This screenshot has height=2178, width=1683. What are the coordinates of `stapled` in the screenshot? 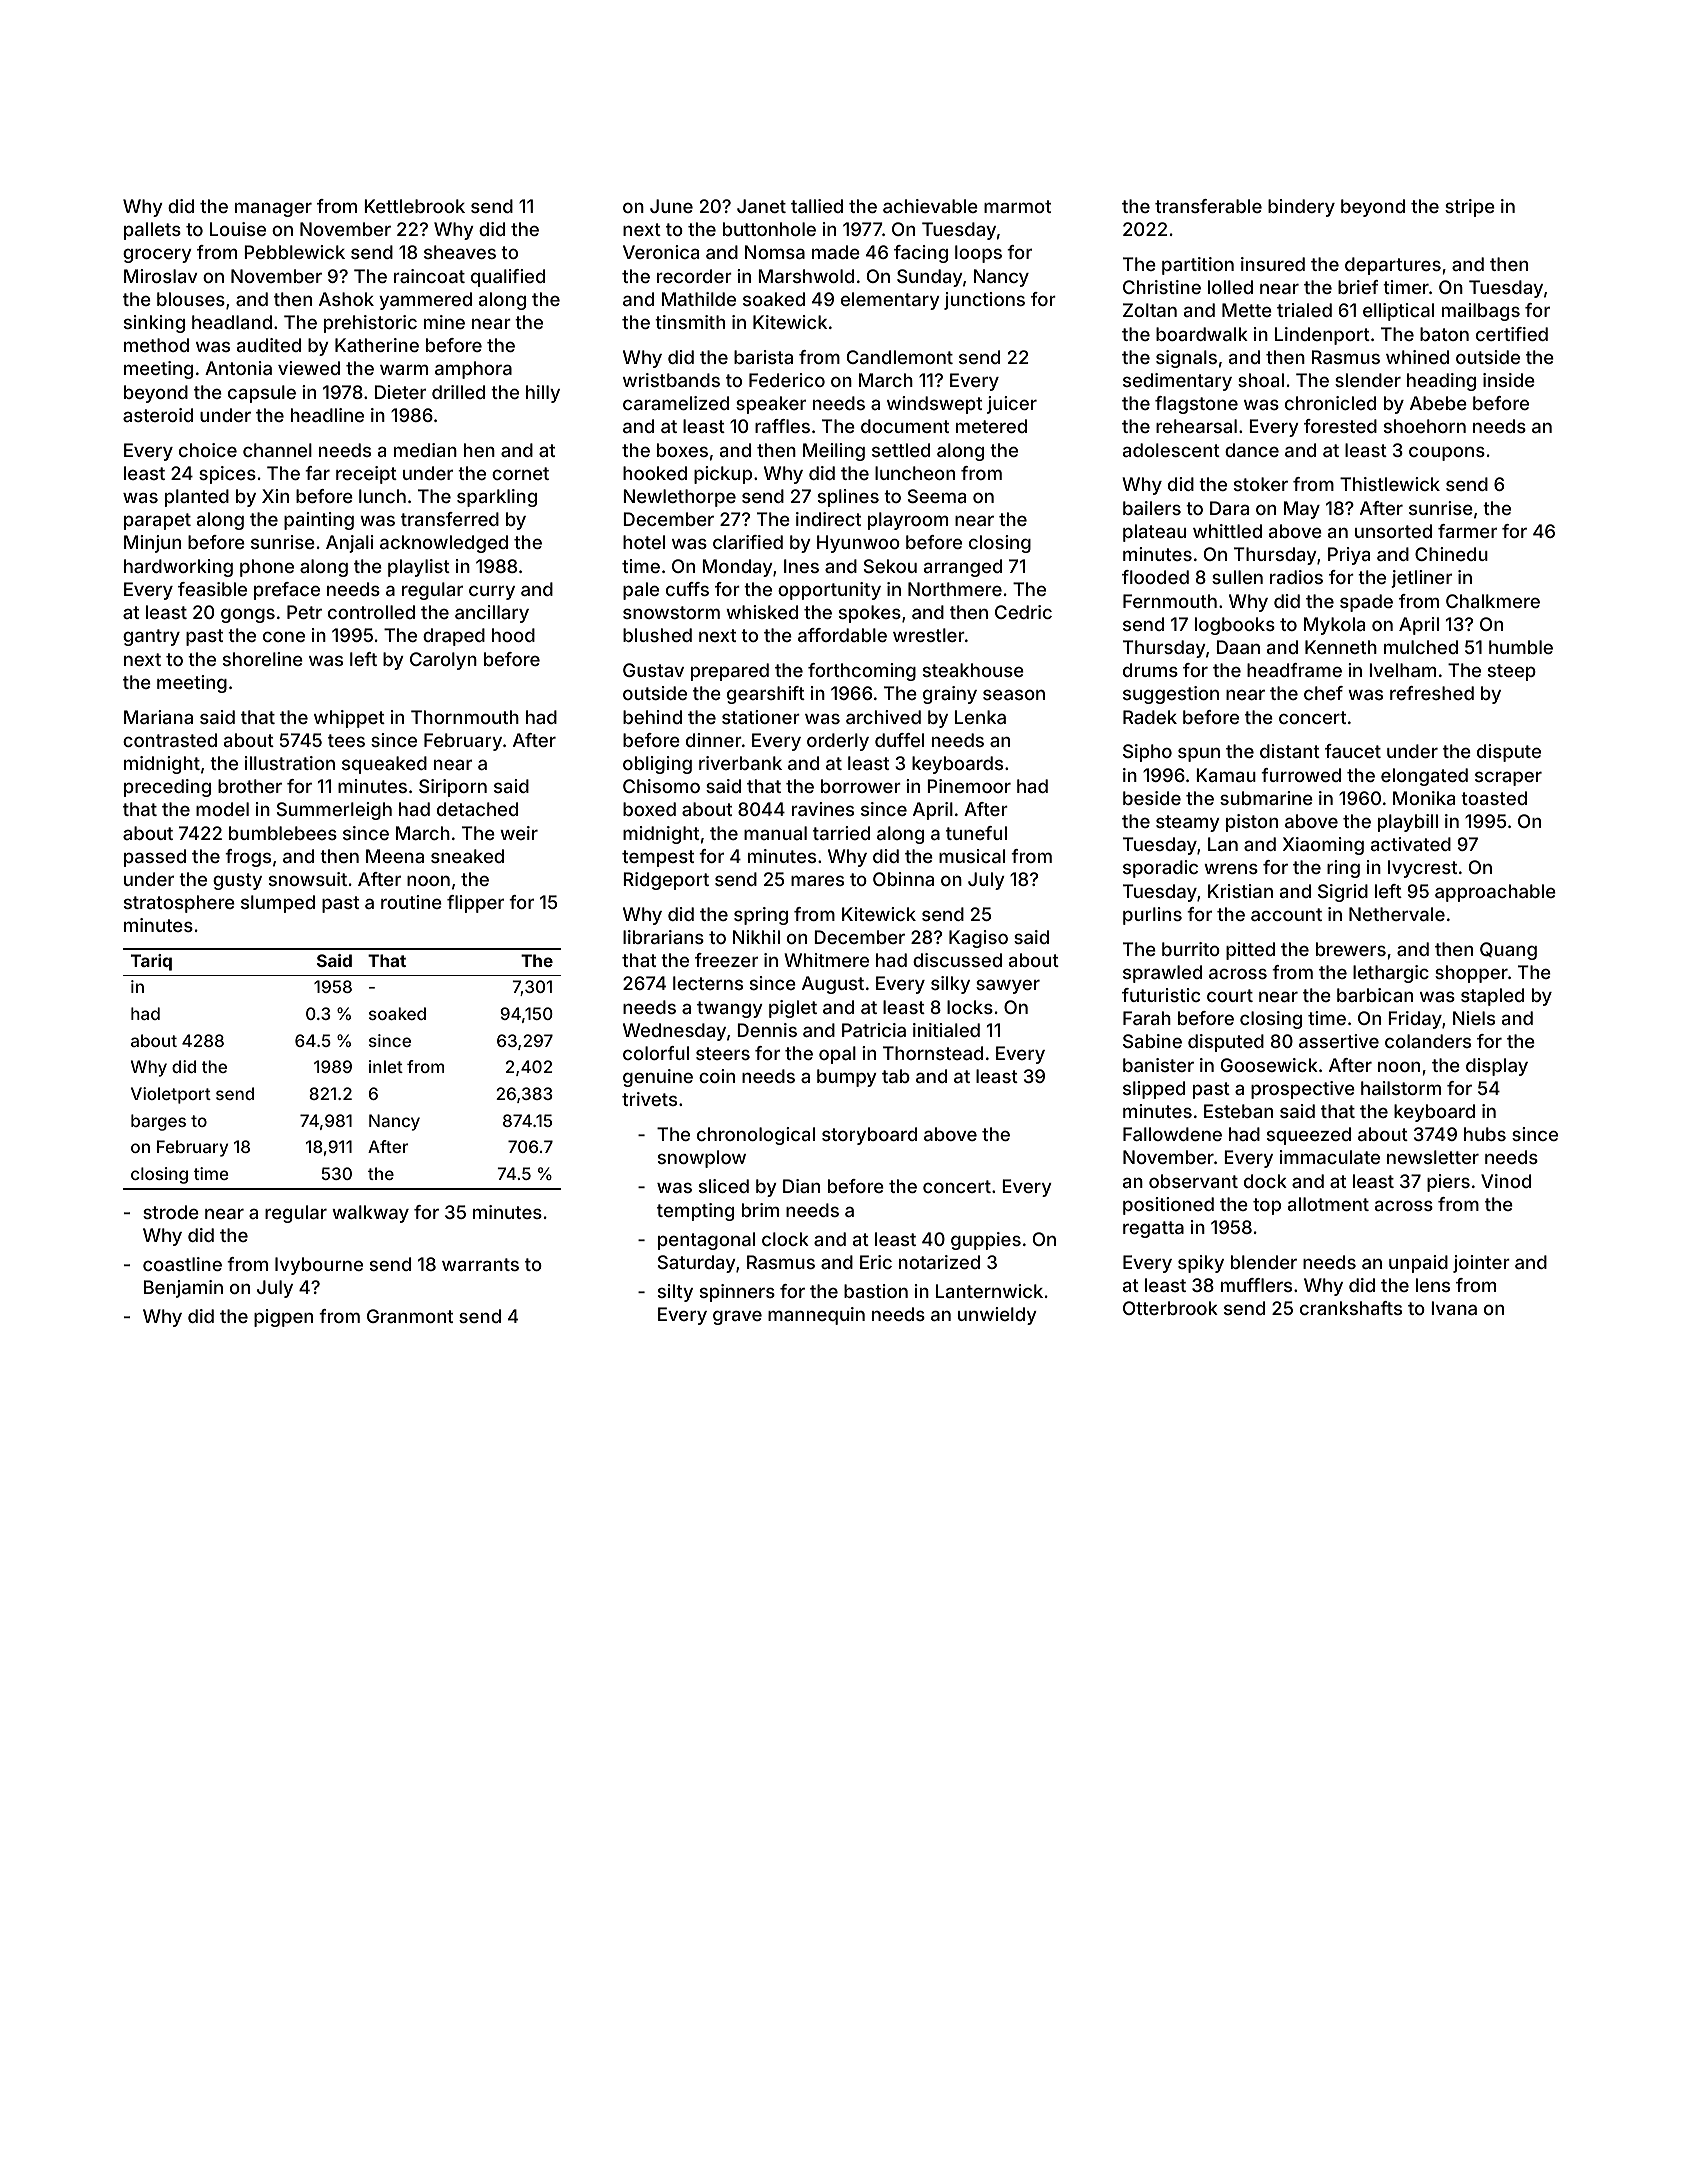 It's located at (1492, 997).
